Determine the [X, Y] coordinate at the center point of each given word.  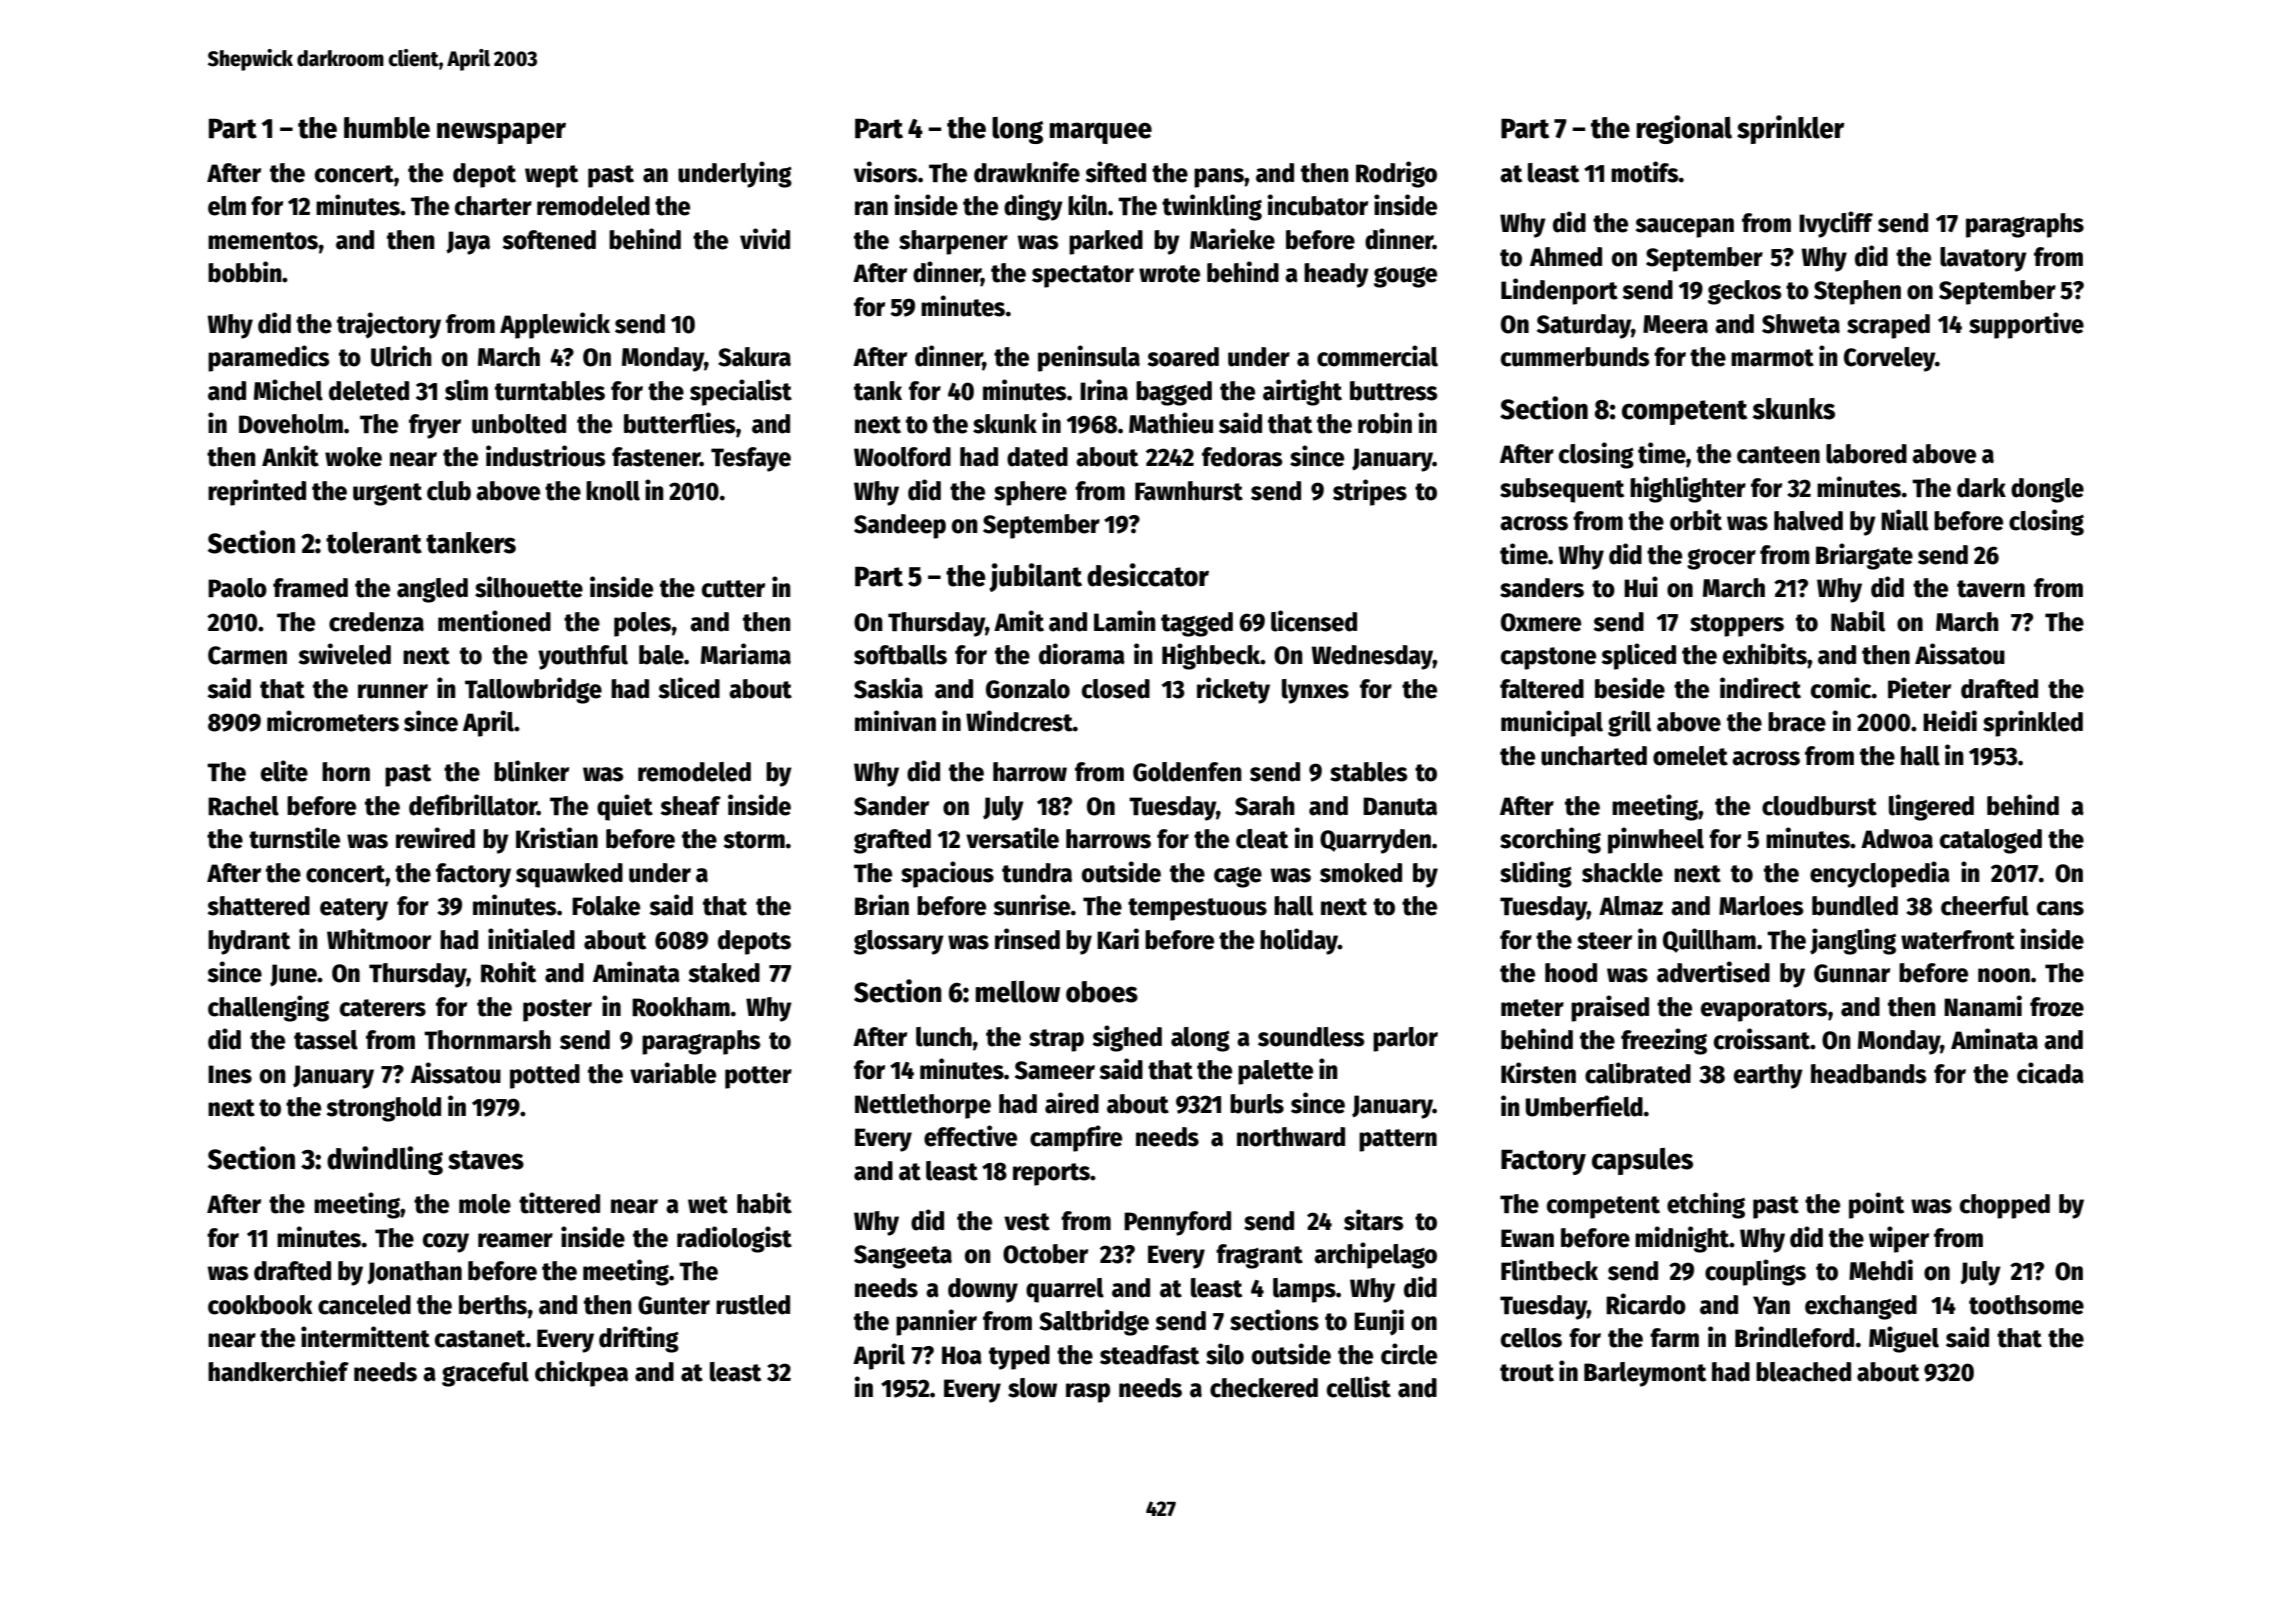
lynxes [1315, 691]
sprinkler [1791, 129]
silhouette [529, 587]
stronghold [384, 1109]
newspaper [501, 133]
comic [1841, 688]
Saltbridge [1094, 1322]
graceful [485, 1374]
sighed [1127, 1038]
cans [2060, 908]
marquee [1101, 133]
